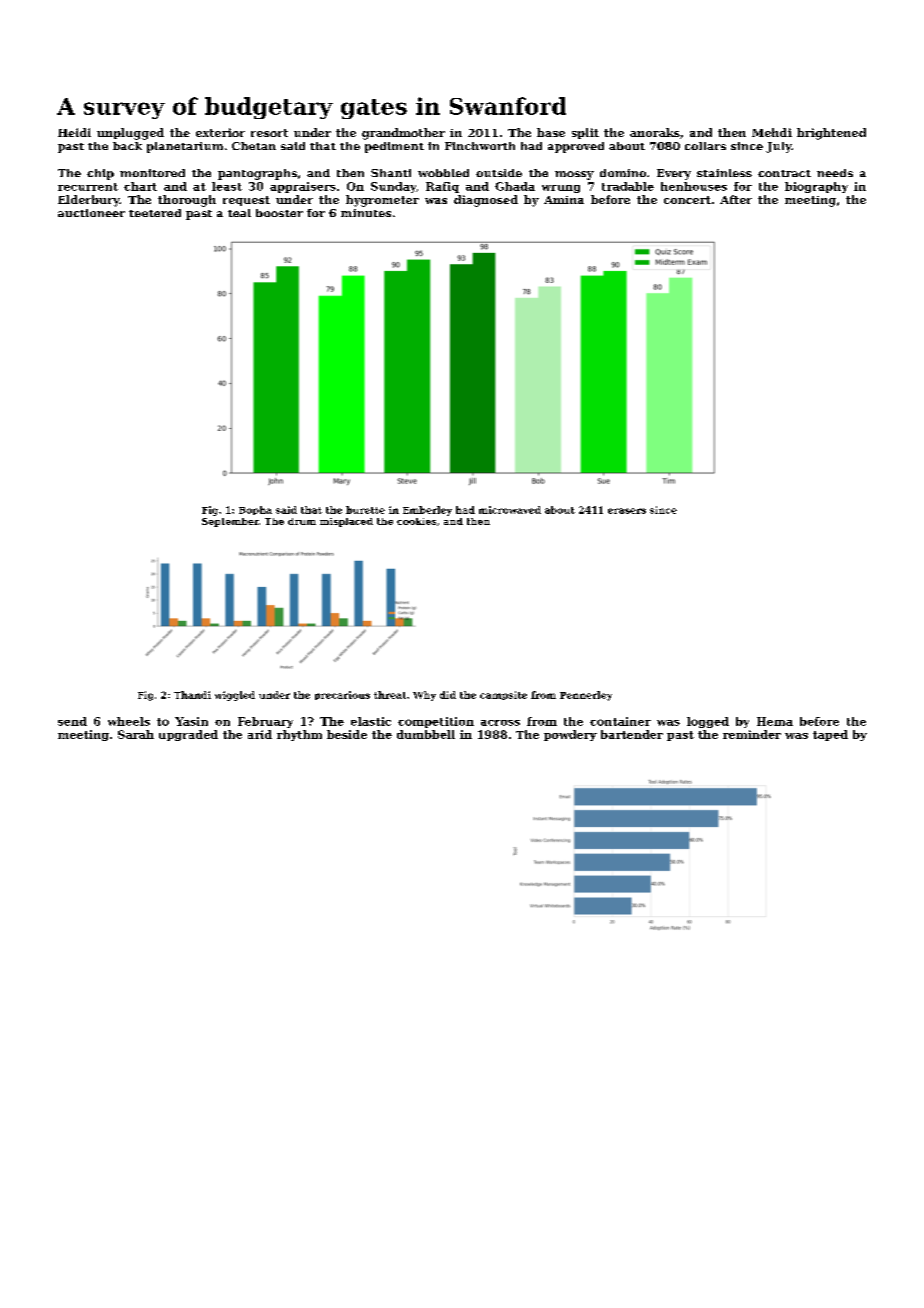  Describe the element at coordinates (255, 510) in the page. I see `Bopha` at that location.
